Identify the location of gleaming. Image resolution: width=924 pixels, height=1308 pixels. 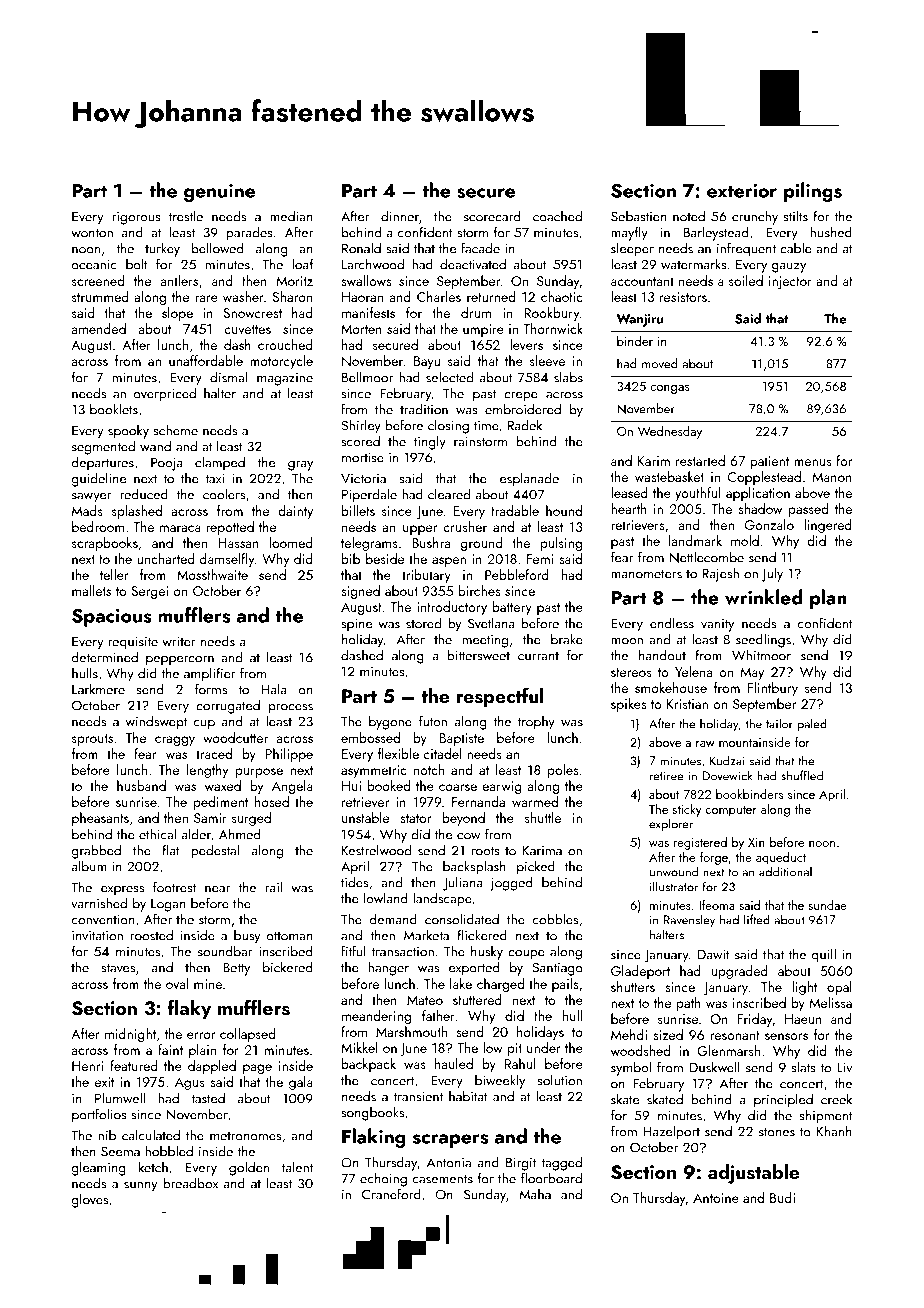
(99, 1168).
